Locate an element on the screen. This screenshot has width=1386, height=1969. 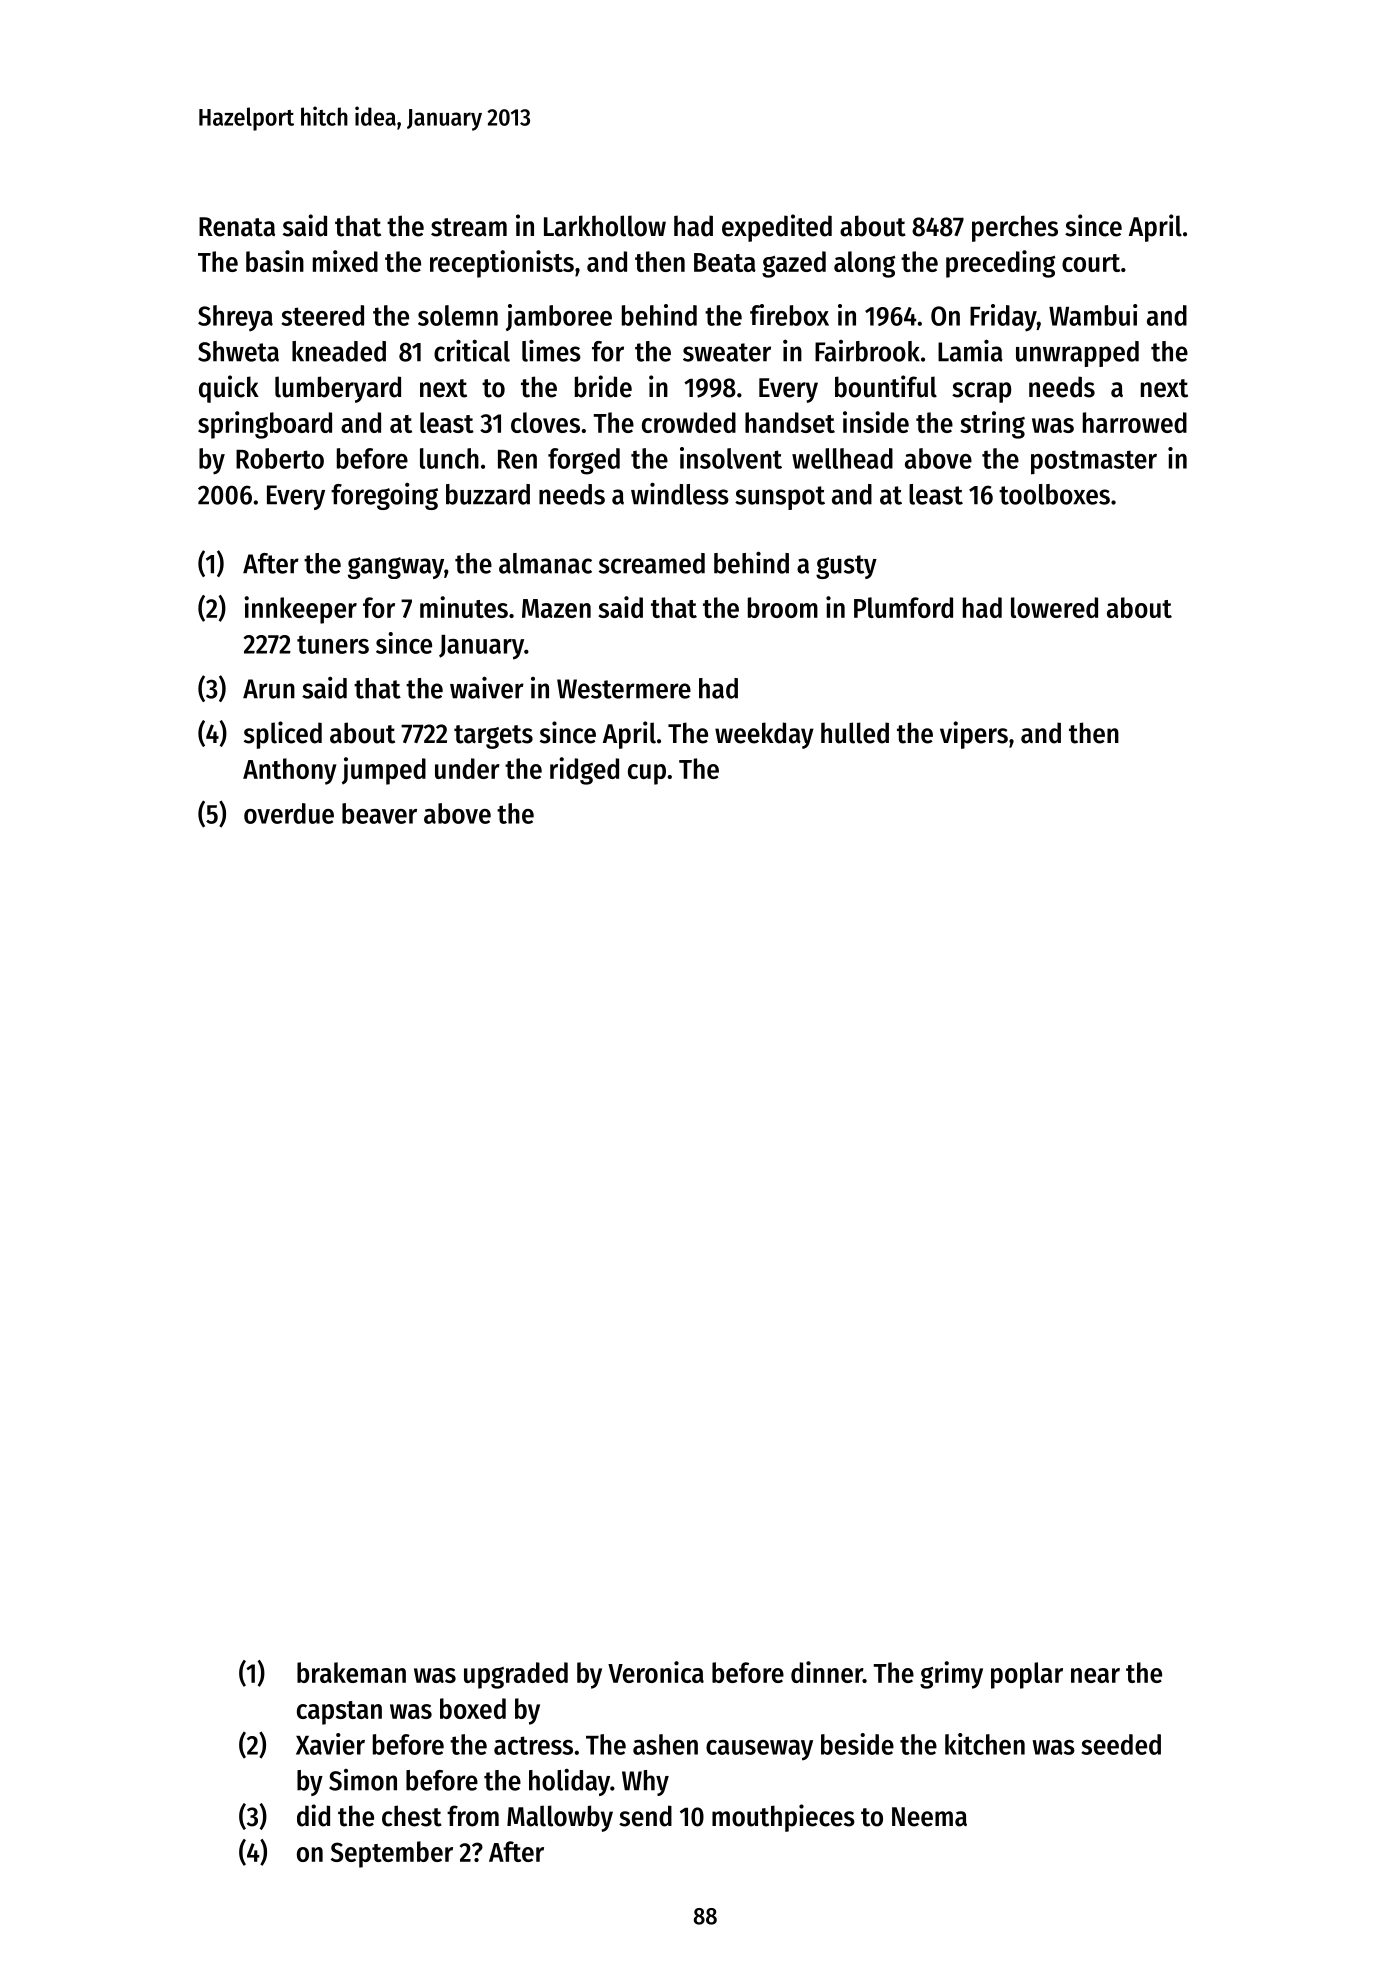
Renata is located at coordinates (237, 227).
